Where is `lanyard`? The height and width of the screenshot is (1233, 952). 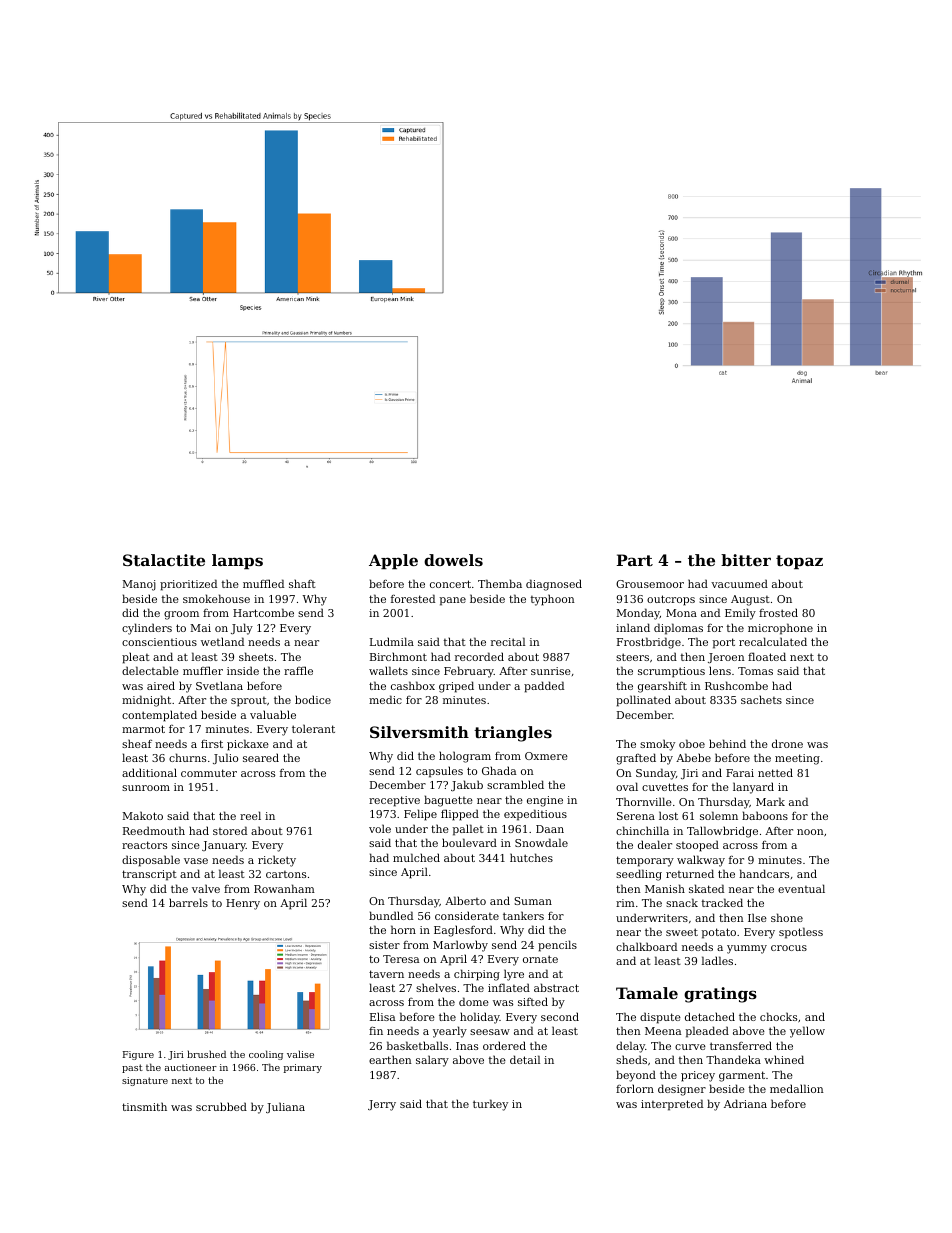 lanyard is located at coordinates (753, 788).
